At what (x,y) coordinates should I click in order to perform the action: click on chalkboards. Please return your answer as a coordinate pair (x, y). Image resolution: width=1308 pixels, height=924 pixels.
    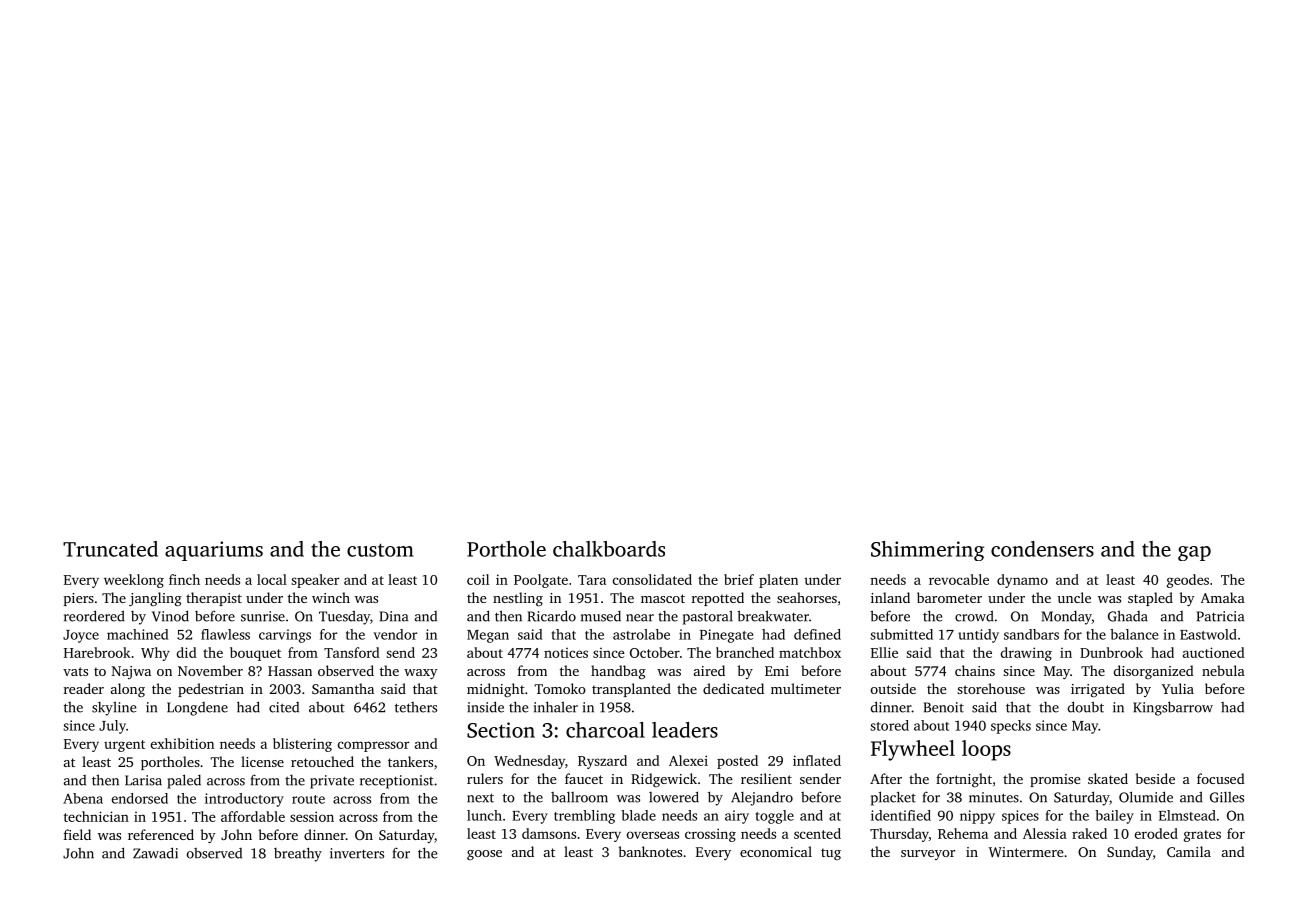
    Looking at the image, I should click on (609, 549).
